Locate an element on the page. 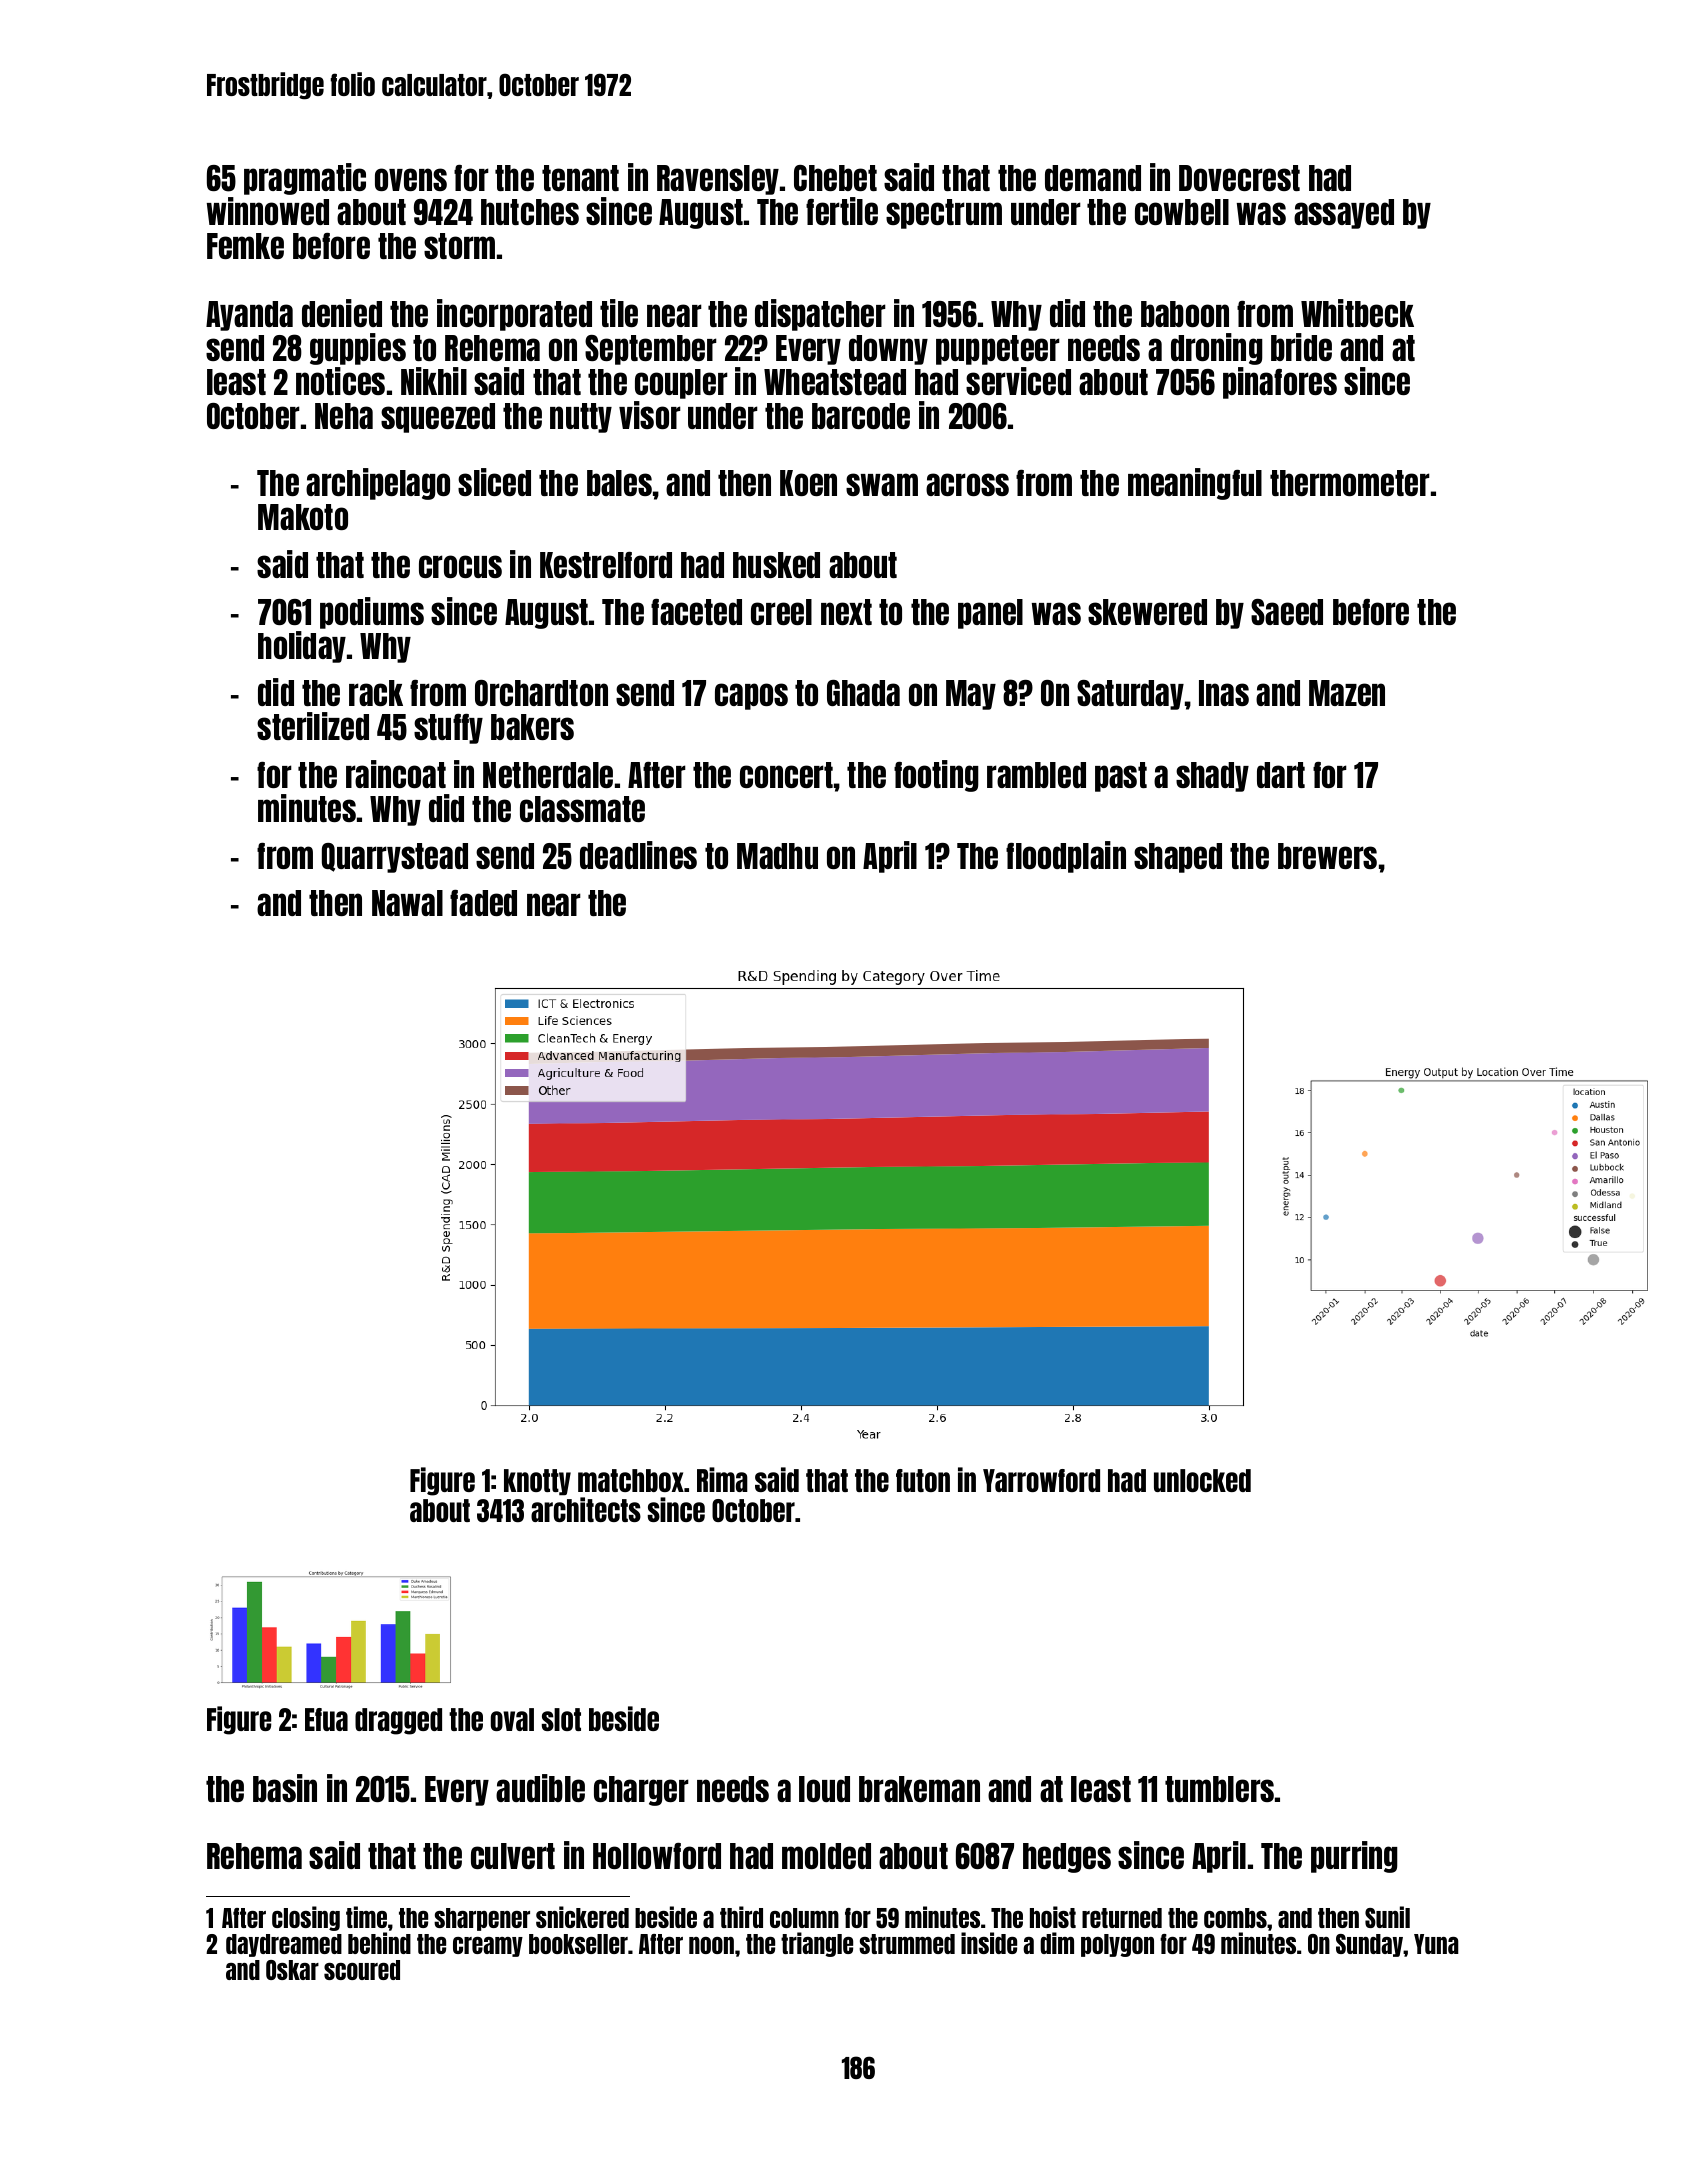 Image resolution: width=1683 pixels, height=2178 pixels. pragmatic is located at coordinates (305, 179).
